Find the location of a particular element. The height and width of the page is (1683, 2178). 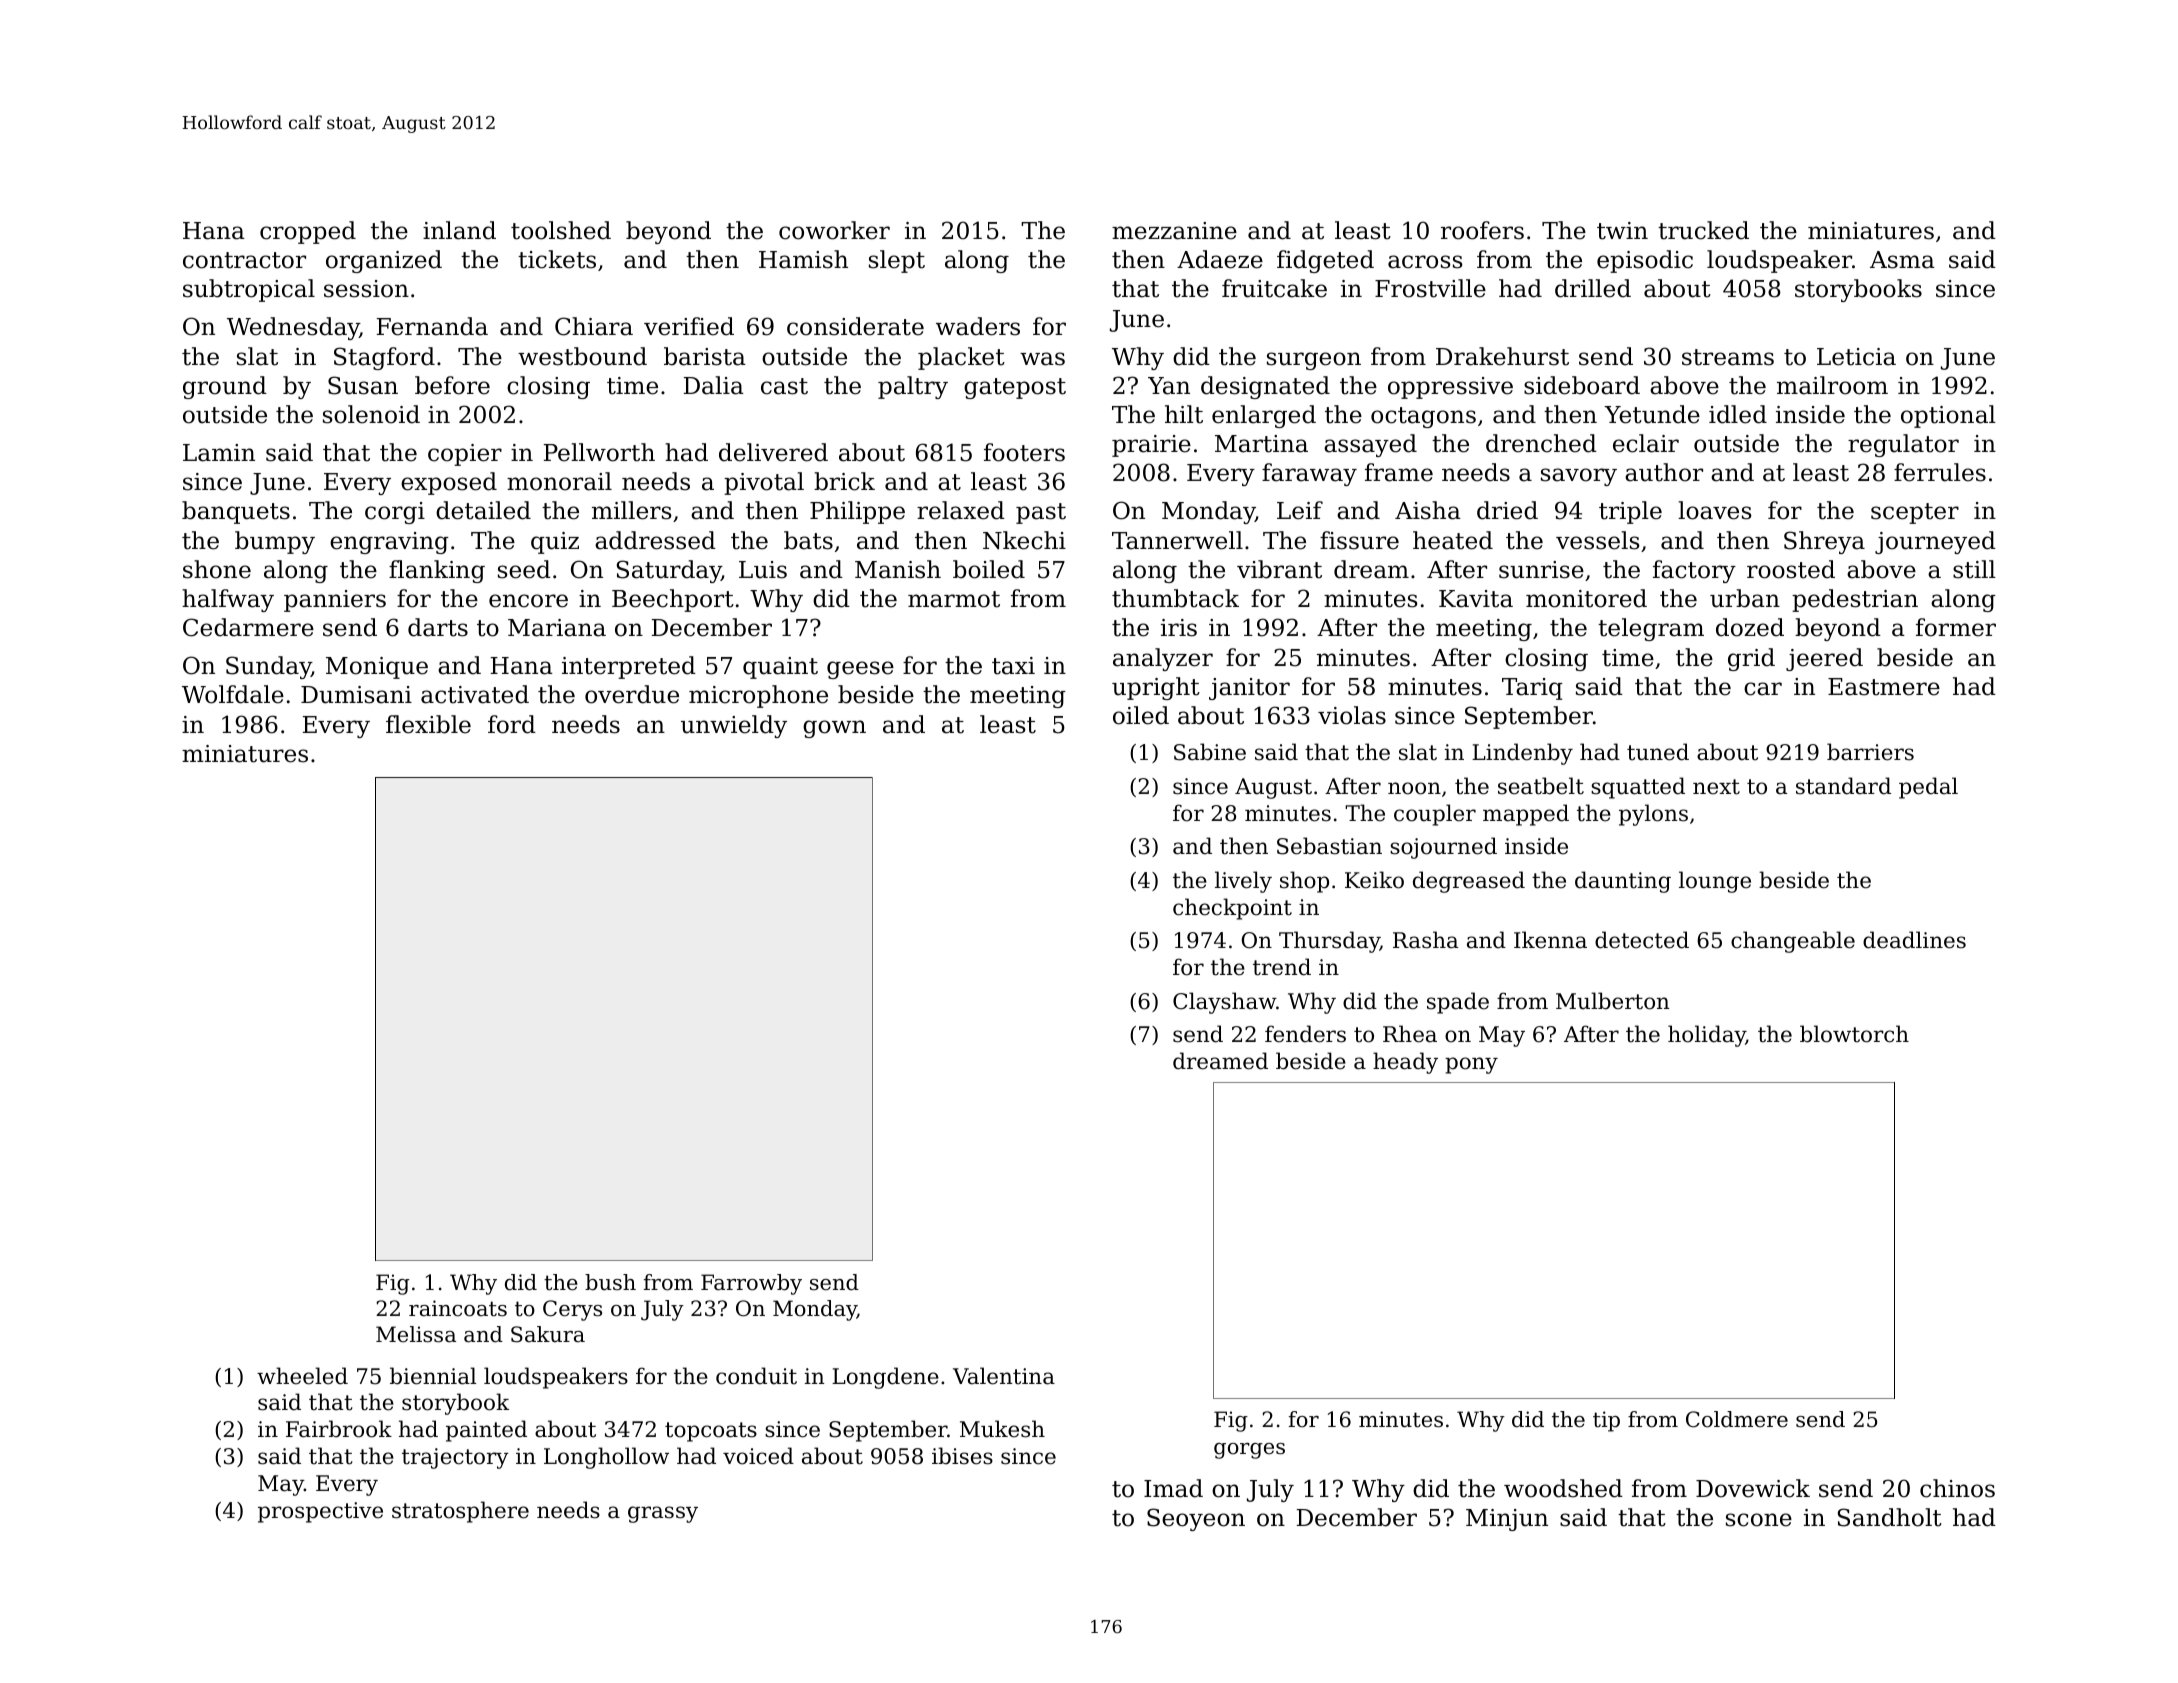

Fernanda is located at coordinates (432, 326).
